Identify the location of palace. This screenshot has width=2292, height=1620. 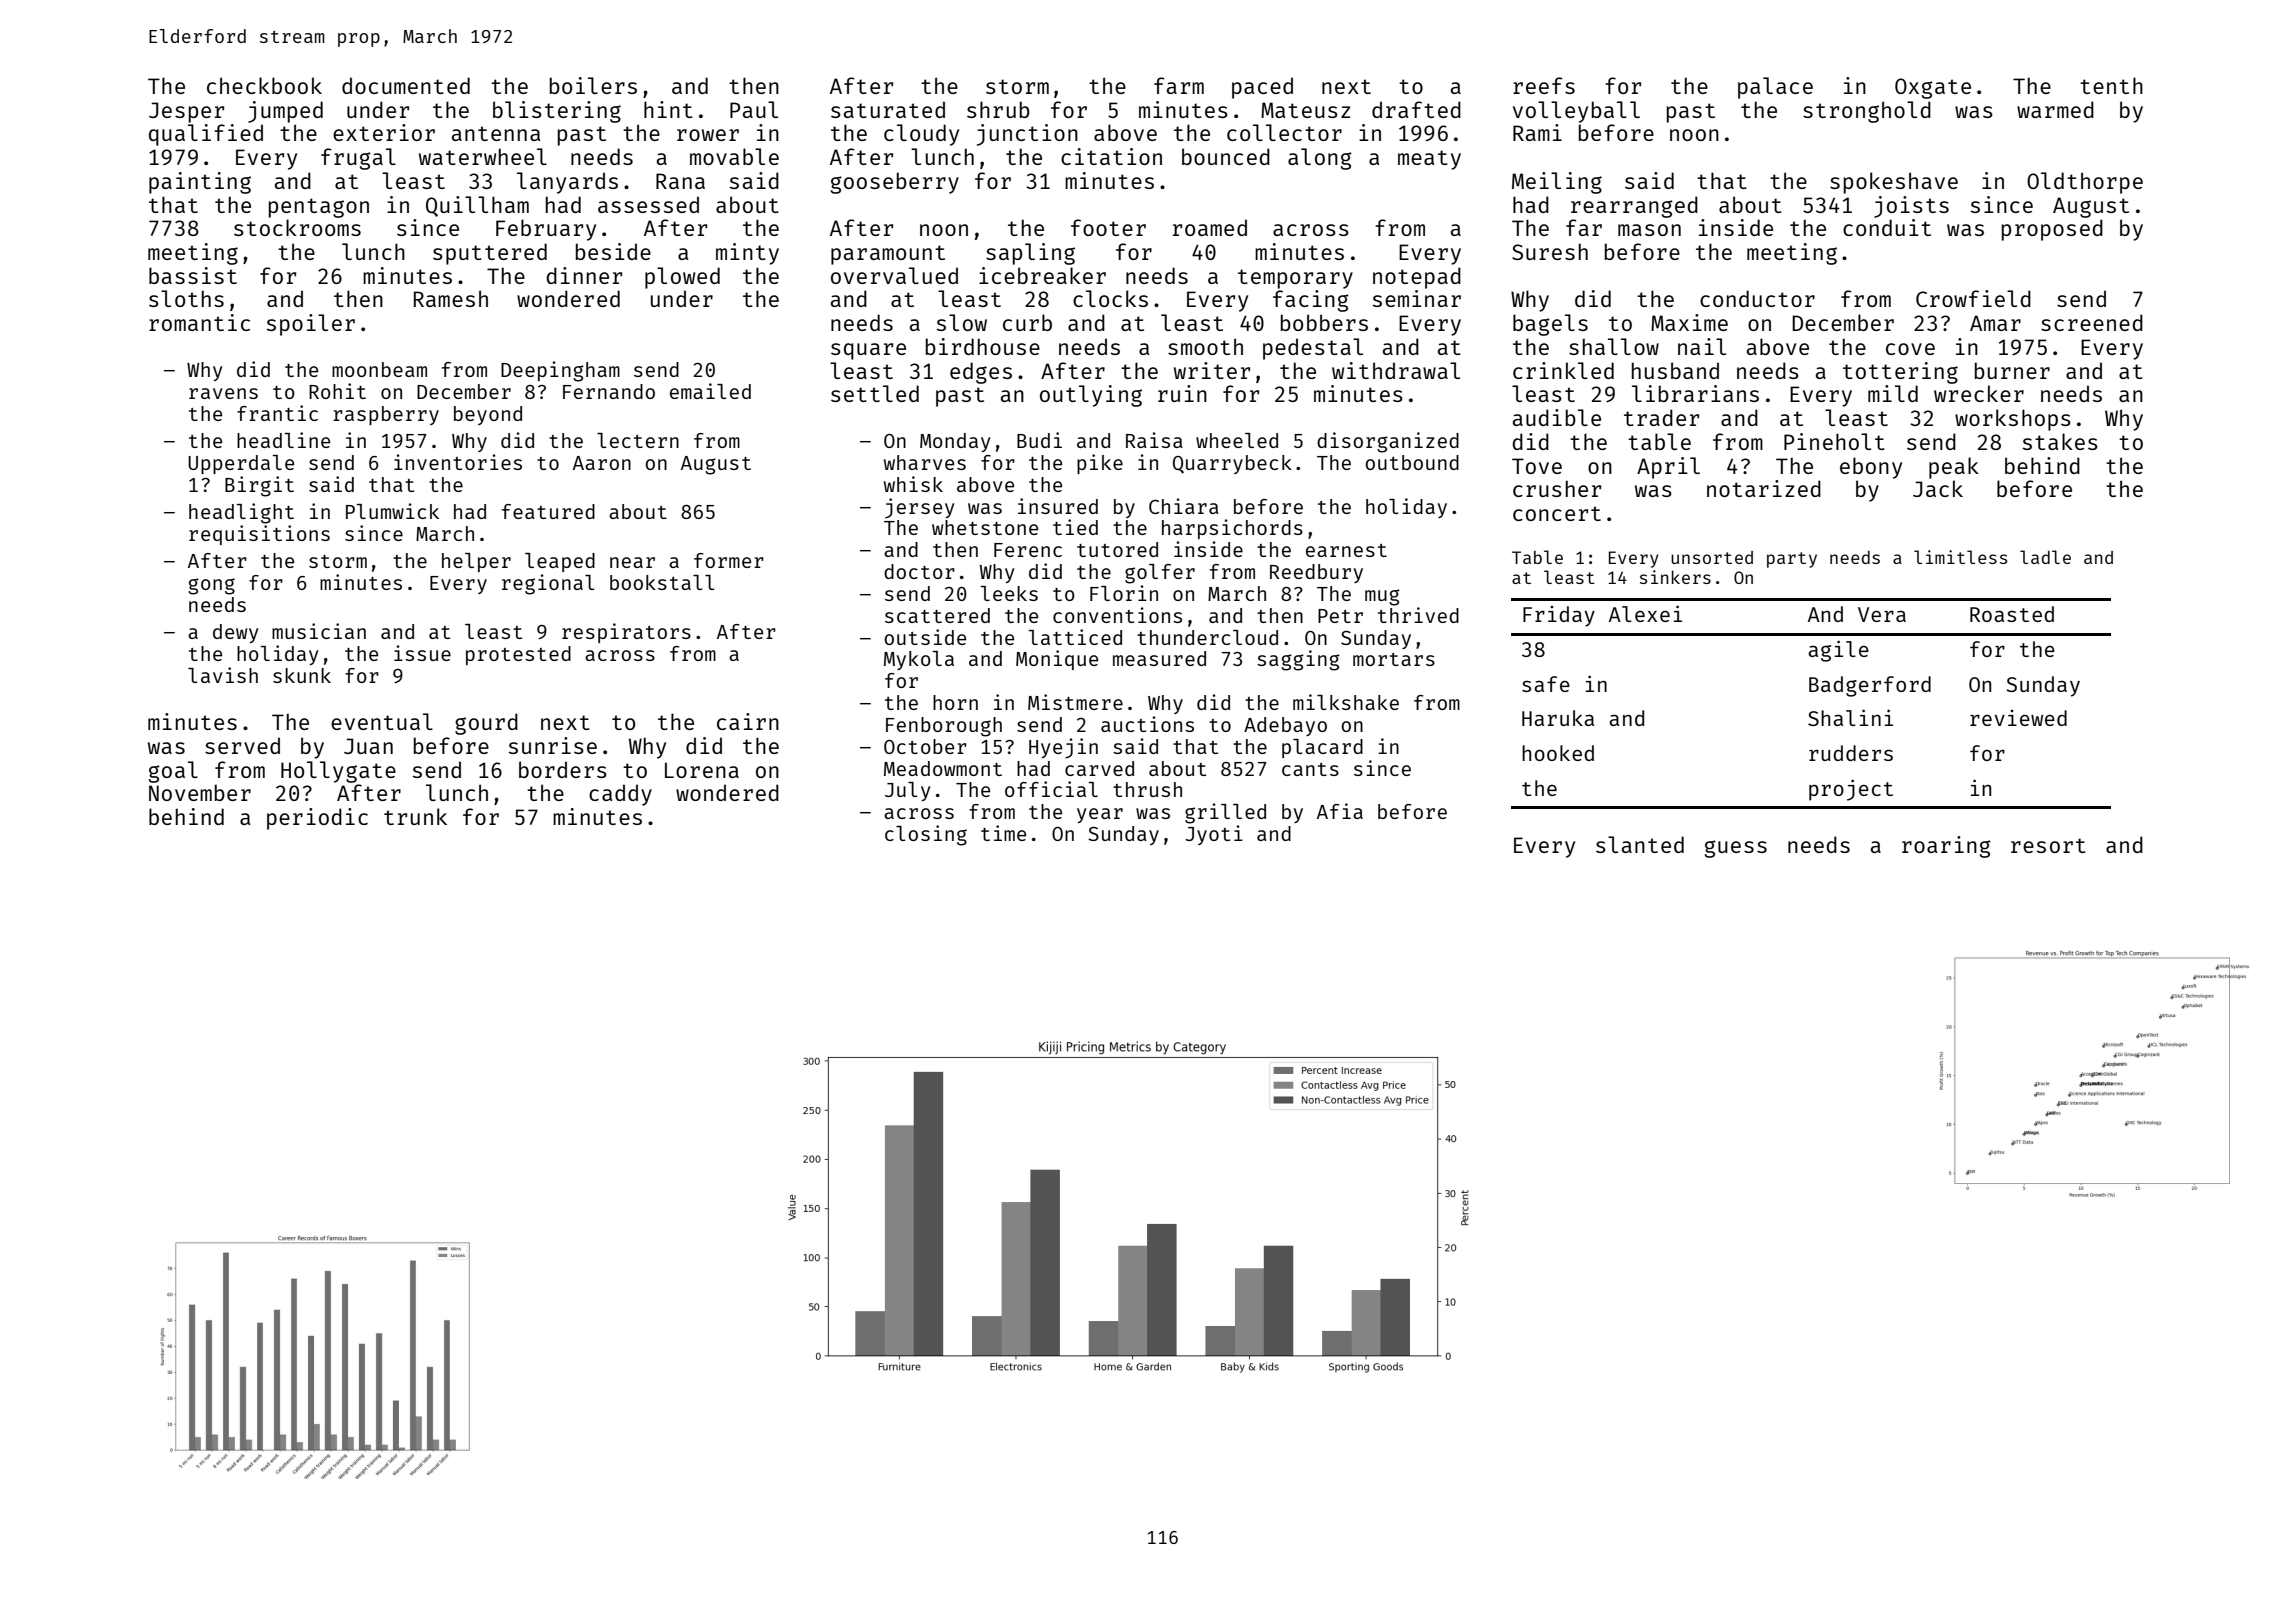
(1775, 88).
